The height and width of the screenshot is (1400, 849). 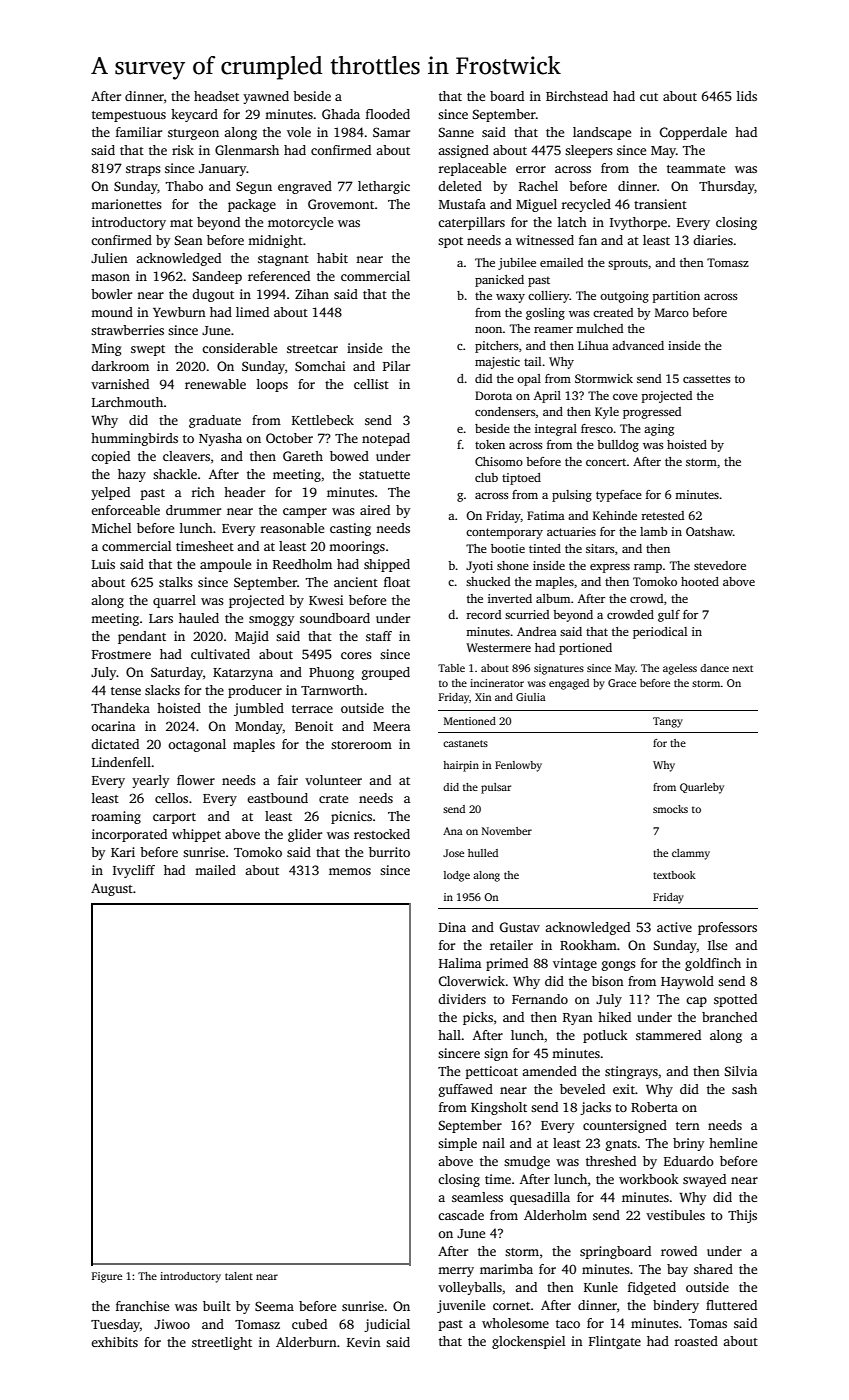 What do you see at coordinates (593, 345) in the screenshot?
I see `Lihua` at bounding box center [593, 345].
